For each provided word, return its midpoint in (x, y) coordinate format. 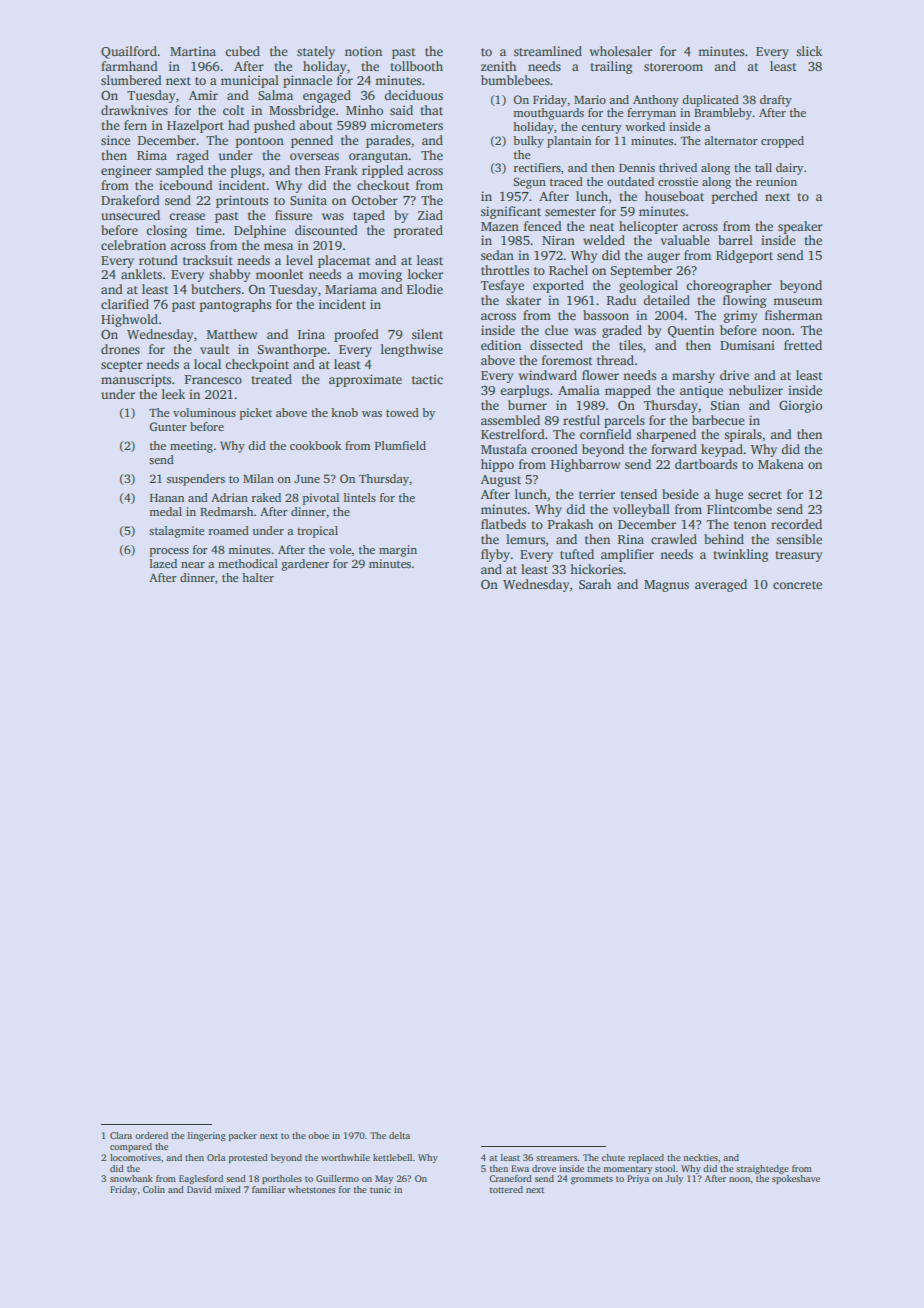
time (209, 230)
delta (399, 1135)
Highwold (129, 320)
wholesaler (621, 51)
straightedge (762, 1169)
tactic (427, 379)
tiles (631, 345)
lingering (207, 1136)
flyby (495, 555)
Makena (781, 464)
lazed (163, 563)
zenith (498, 66)
